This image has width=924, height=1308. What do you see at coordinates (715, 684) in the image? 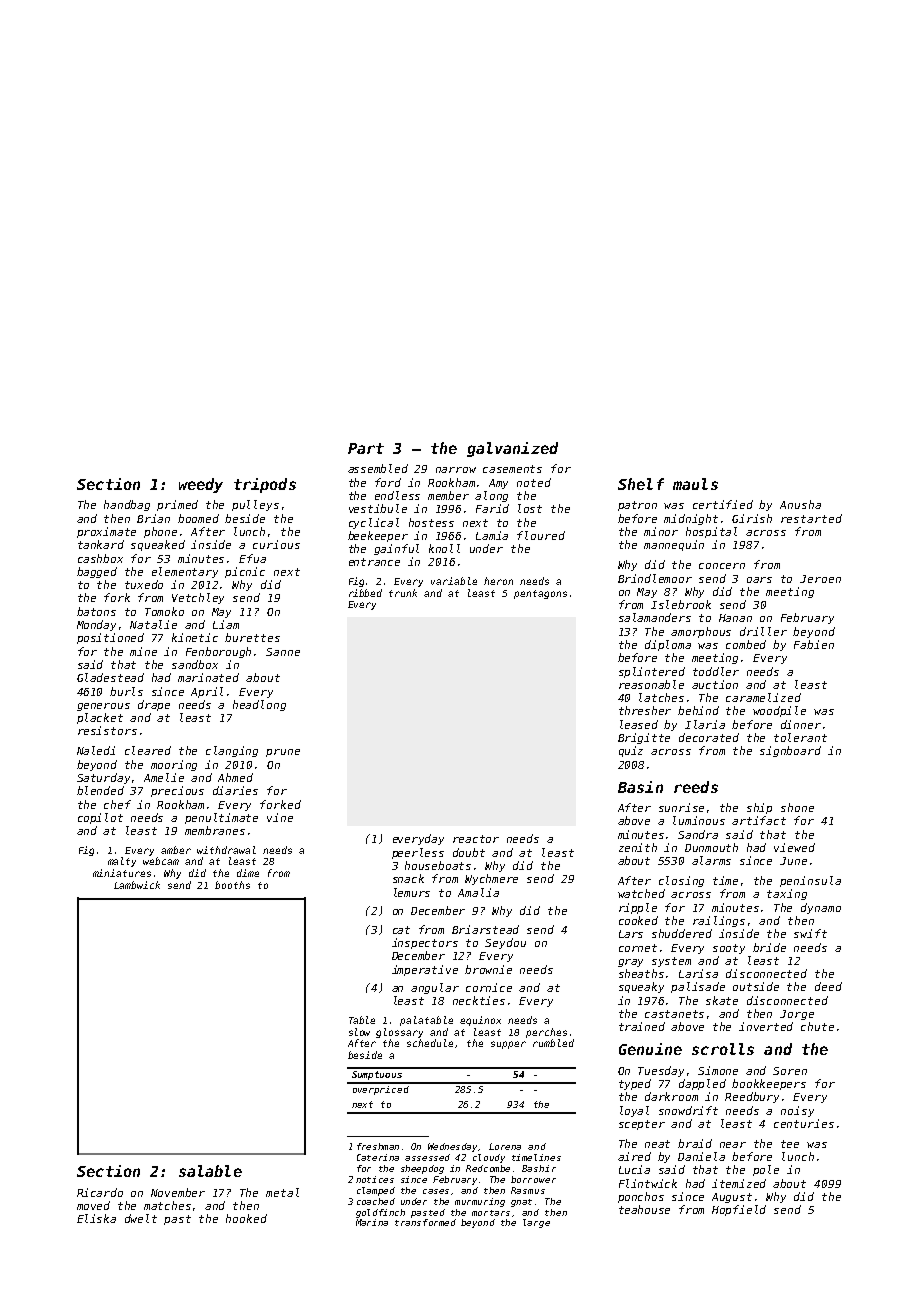
I see `auction` at bounding box center [715, 684].
